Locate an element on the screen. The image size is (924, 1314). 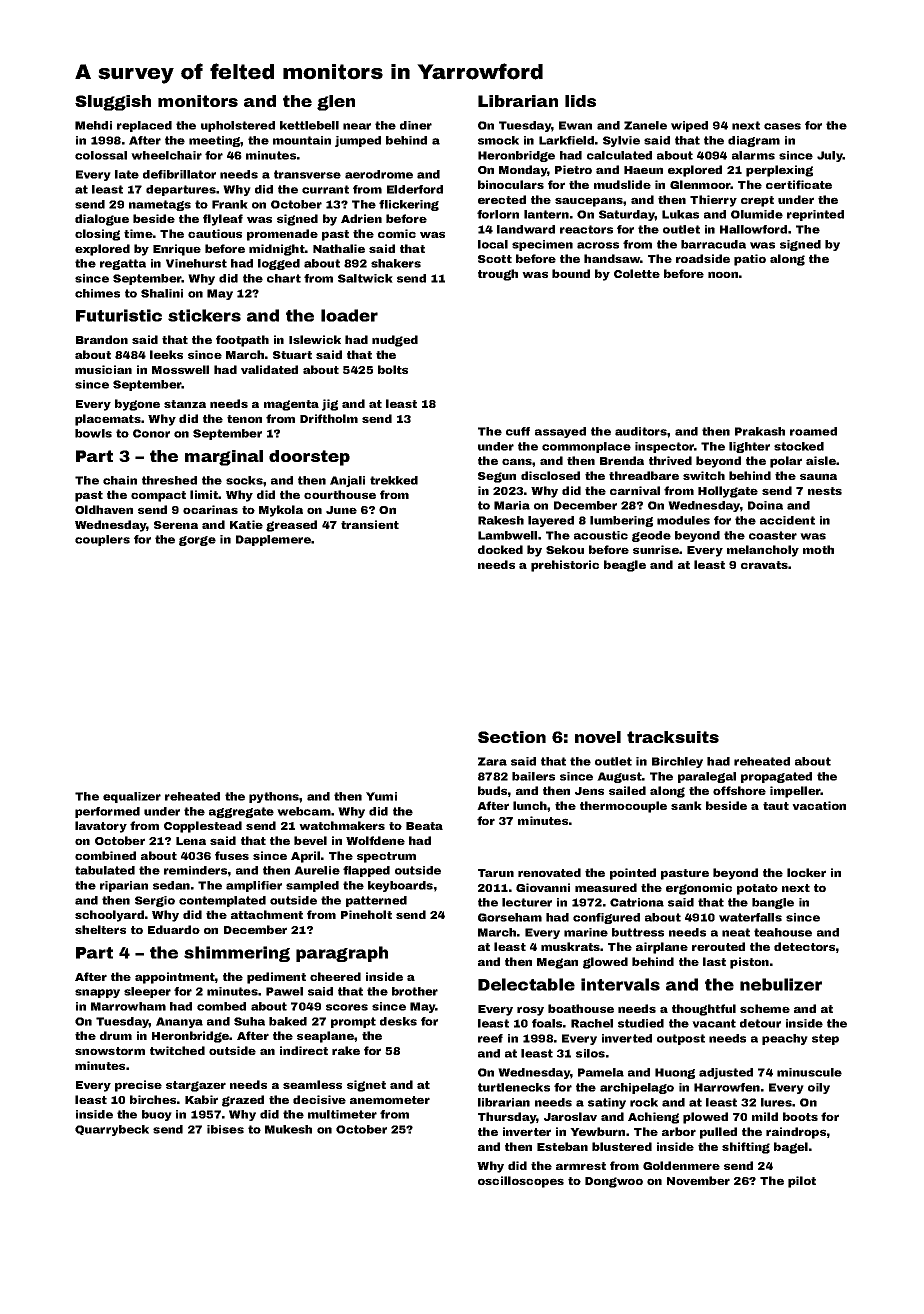
certificate is located at coordinates (799, 184).
